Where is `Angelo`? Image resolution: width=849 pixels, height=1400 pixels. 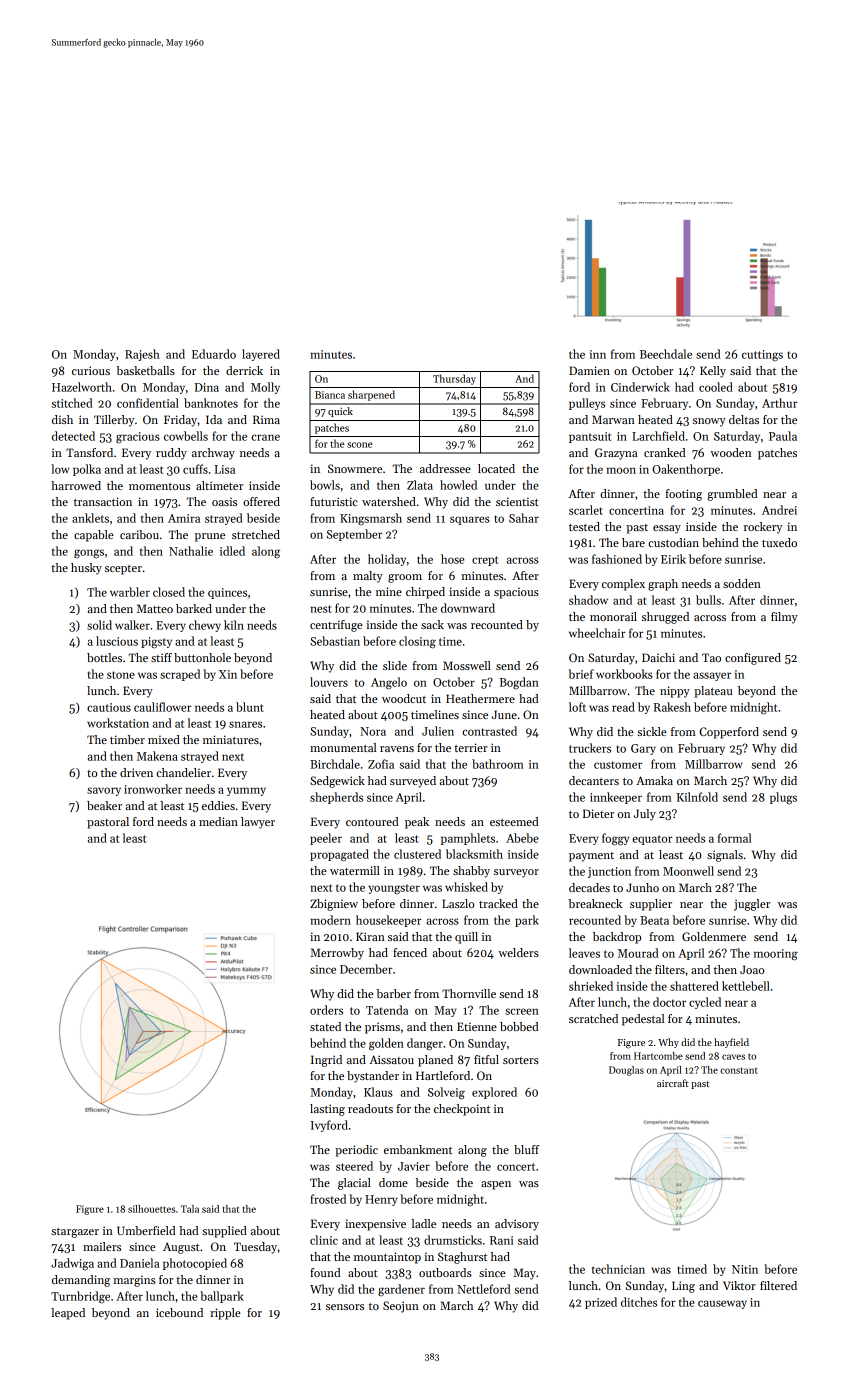
Angelo is located at coordinates (389, 683).
